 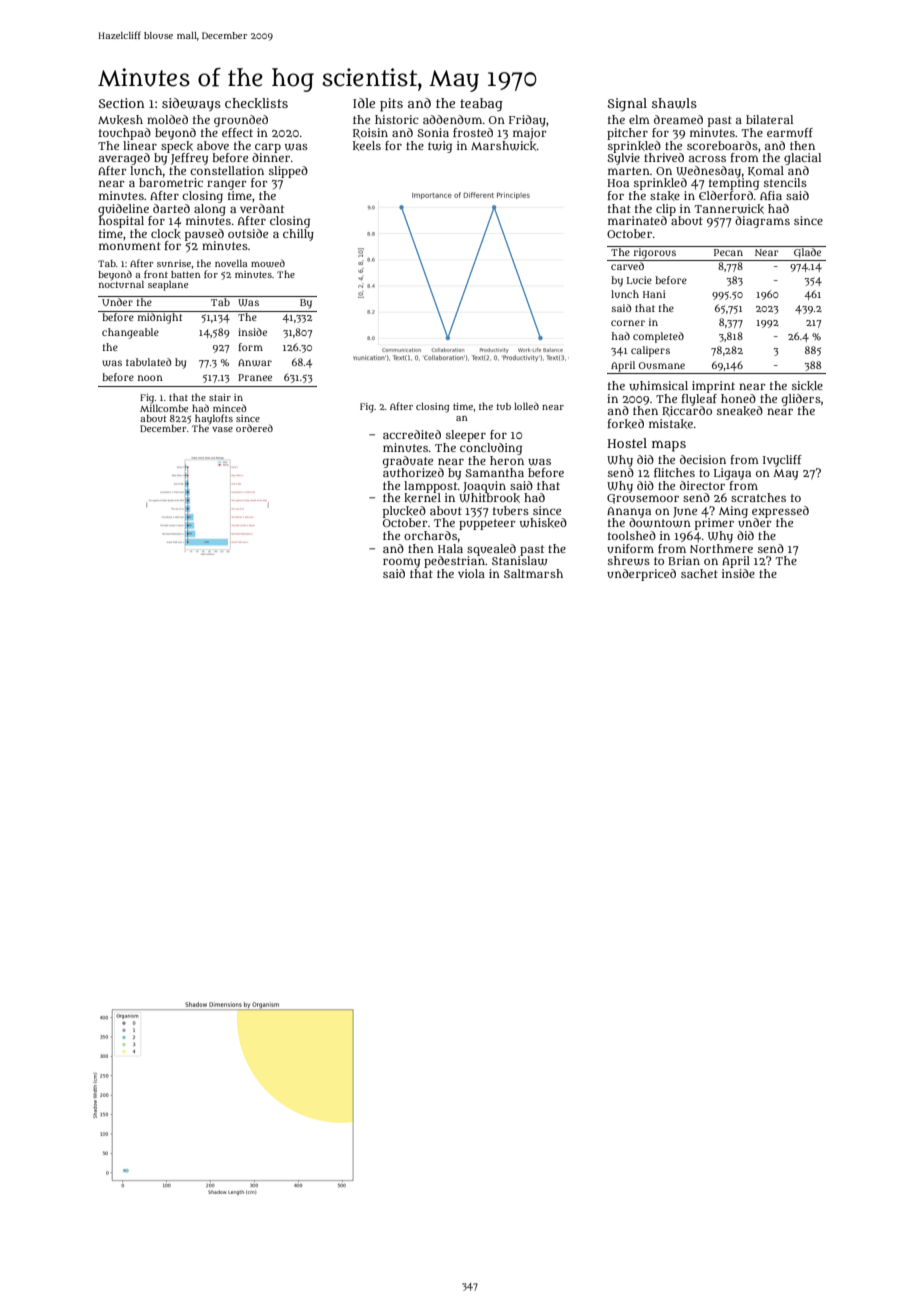 What do you see at coordinates (255, 377) in the screenshot?
I see `Pranee` at bounding box center [255, 377].
